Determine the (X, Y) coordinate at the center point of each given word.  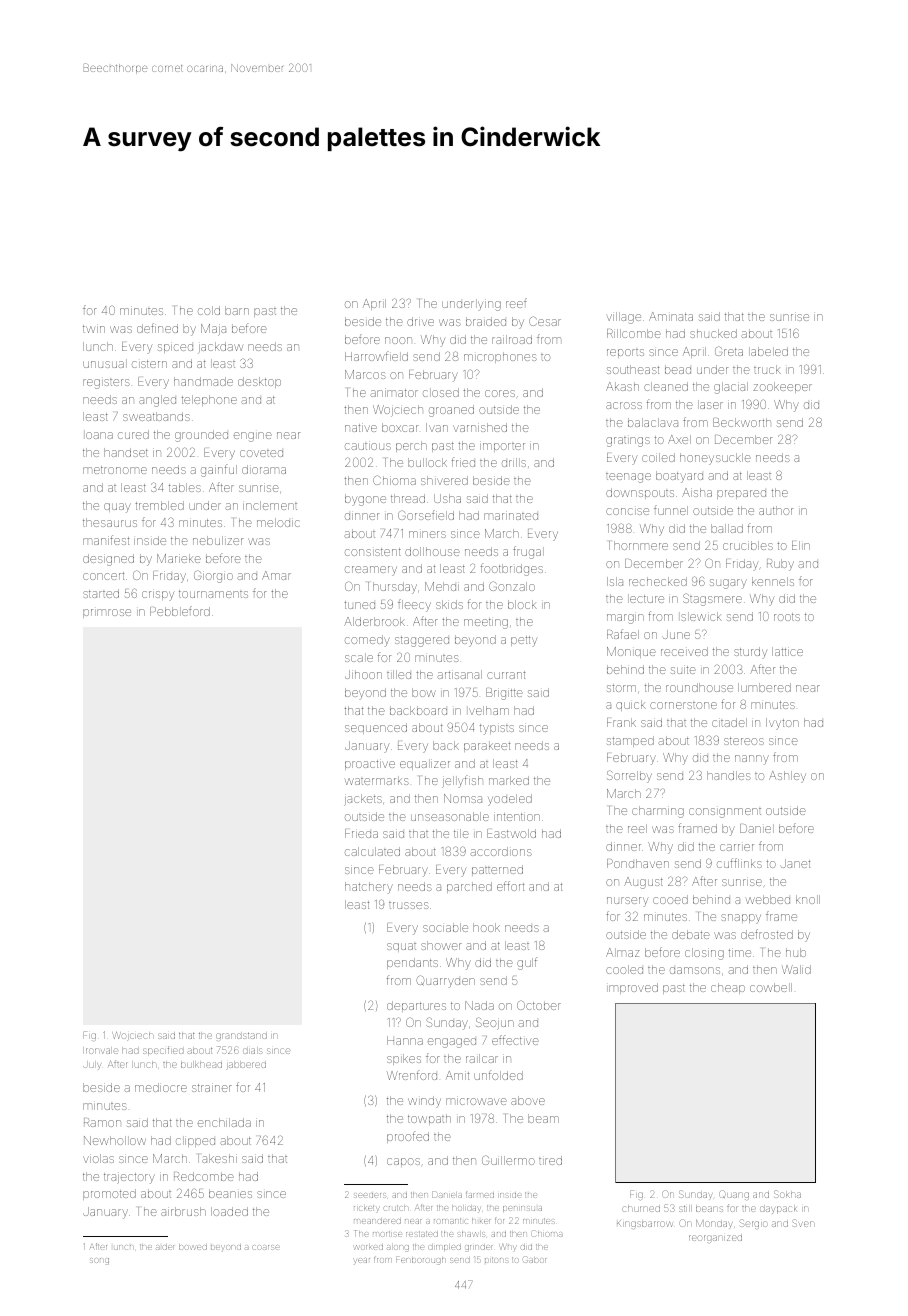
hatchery (369, 888)
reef (516, 303)
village (623, 318)
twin (94, 328)
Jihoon (363, 674)
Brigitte (504, 694)
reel (637, 828)
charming (658, 812)
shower (441, 945)
